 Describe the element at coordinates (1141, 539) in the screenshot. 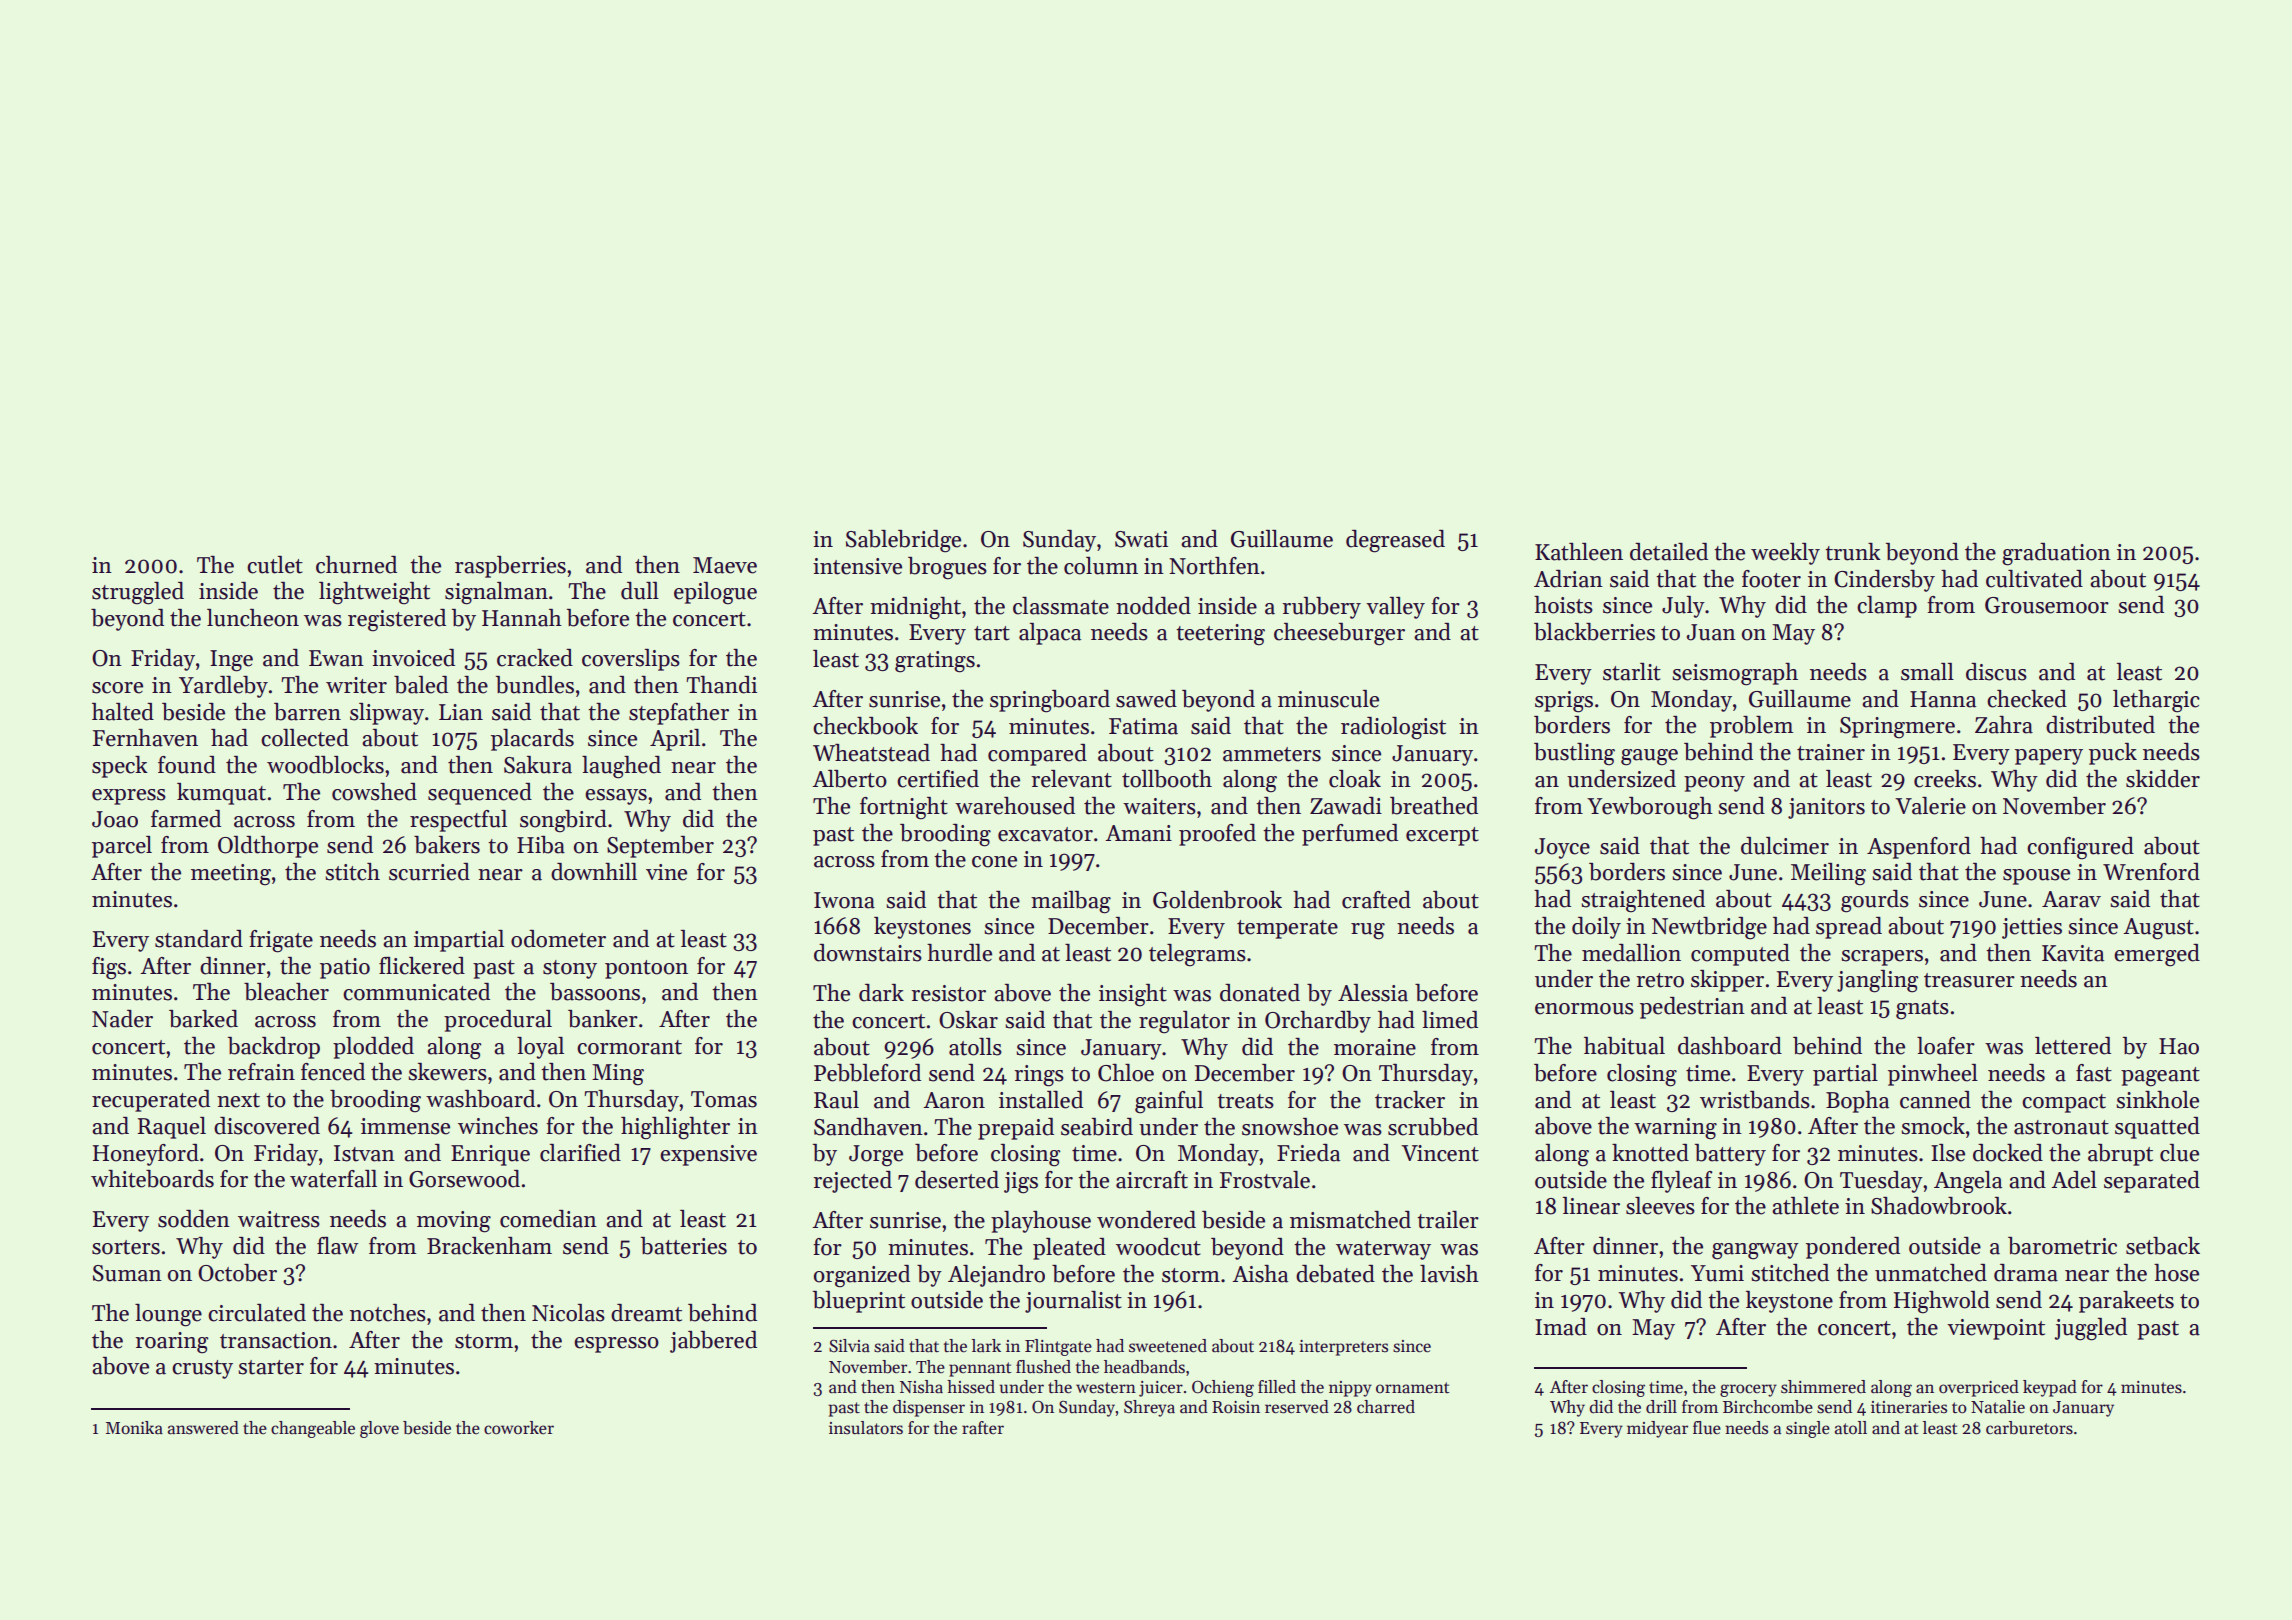

I see `Swati` at that location.
